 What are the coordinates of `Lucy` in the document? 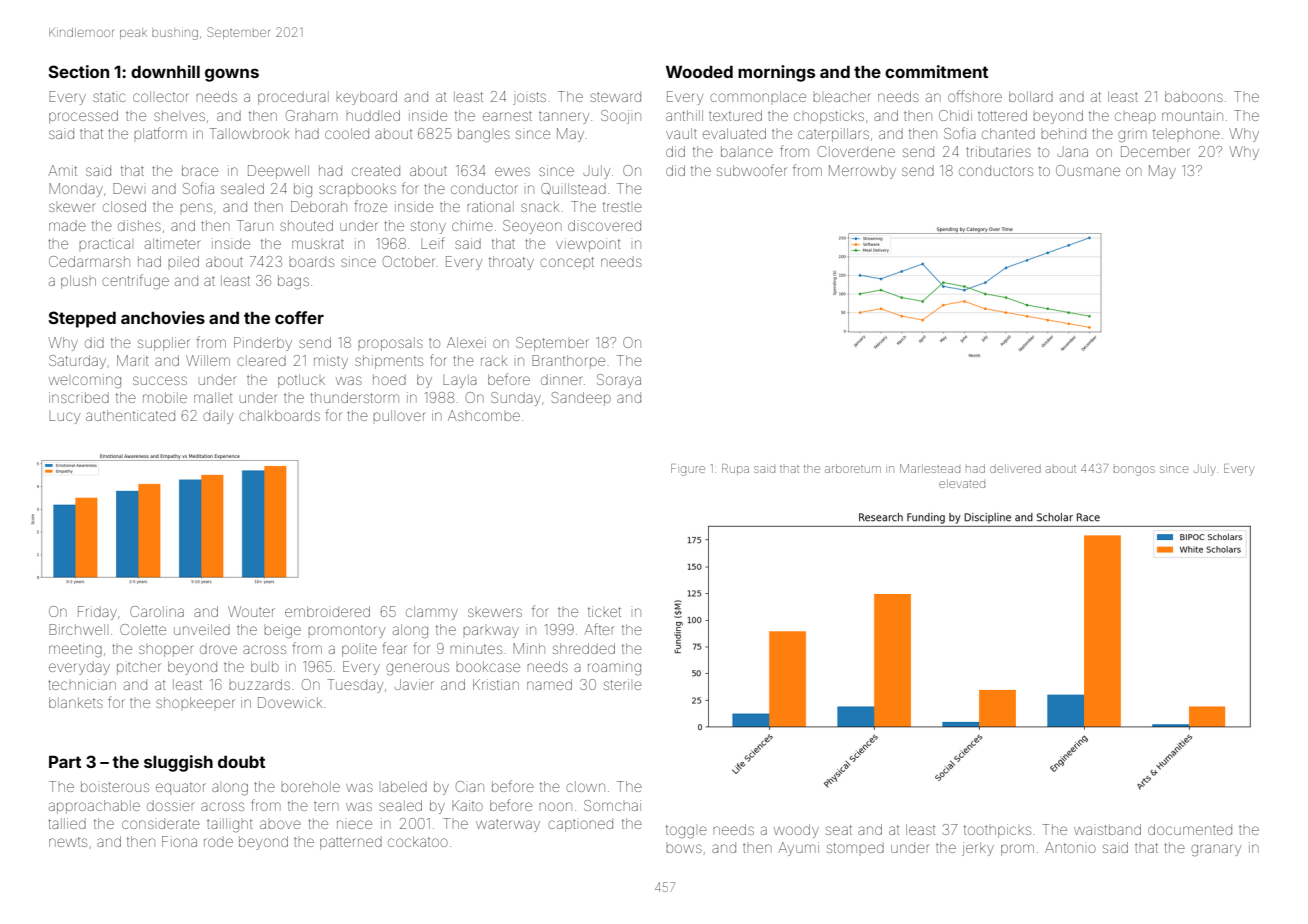 It's located at (64, 418).
